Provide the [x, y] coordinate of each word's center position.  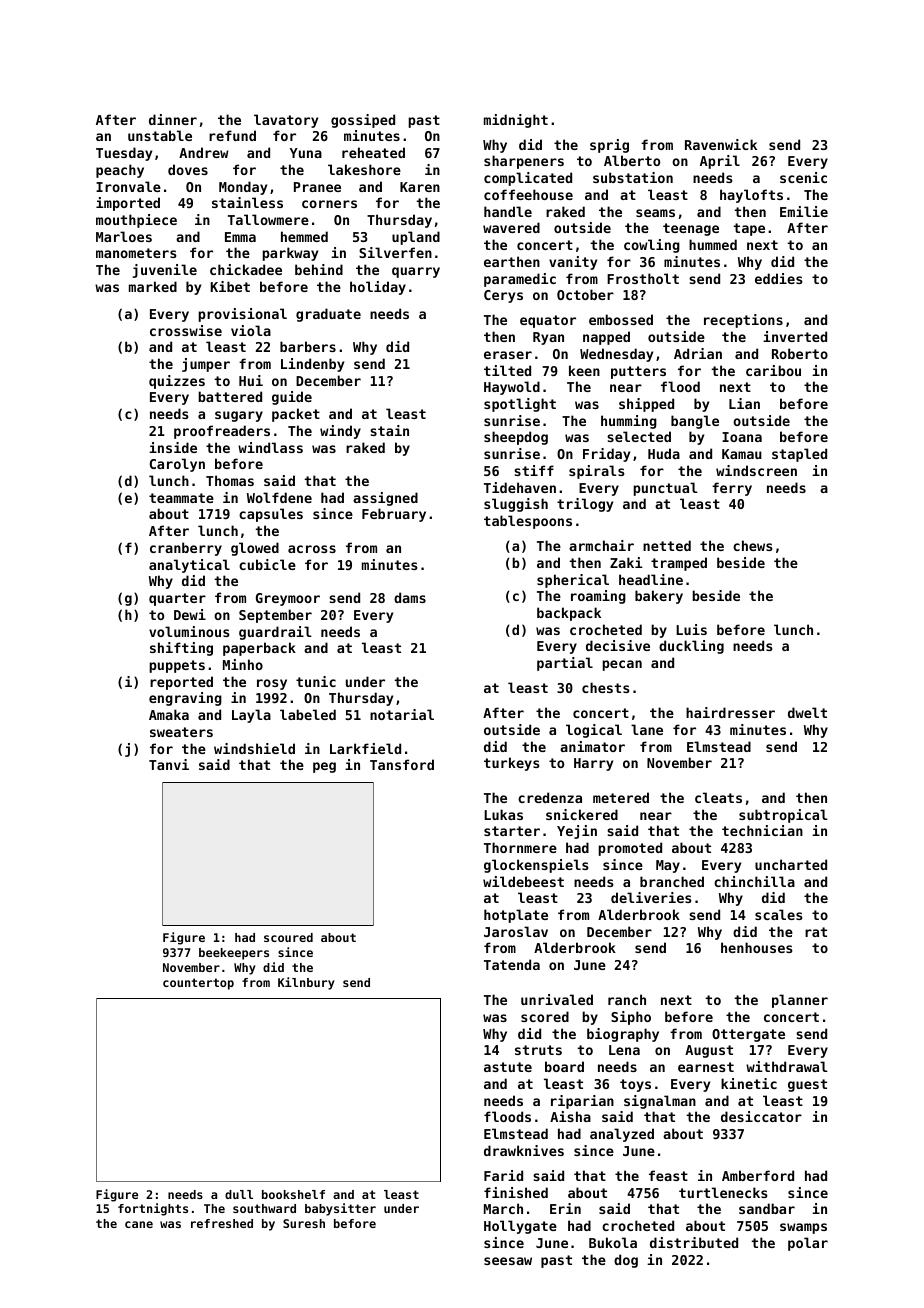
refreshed [222, 1223]
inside [173, 447]
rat [816, 932]
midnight [516, 121]
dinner [173, 119]
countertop [198, 984]
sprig [609, 146]
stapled [799, 455]
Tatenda [512, 964]
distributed [694, 1242]
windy [340, 432]
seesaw [508, 1261]
